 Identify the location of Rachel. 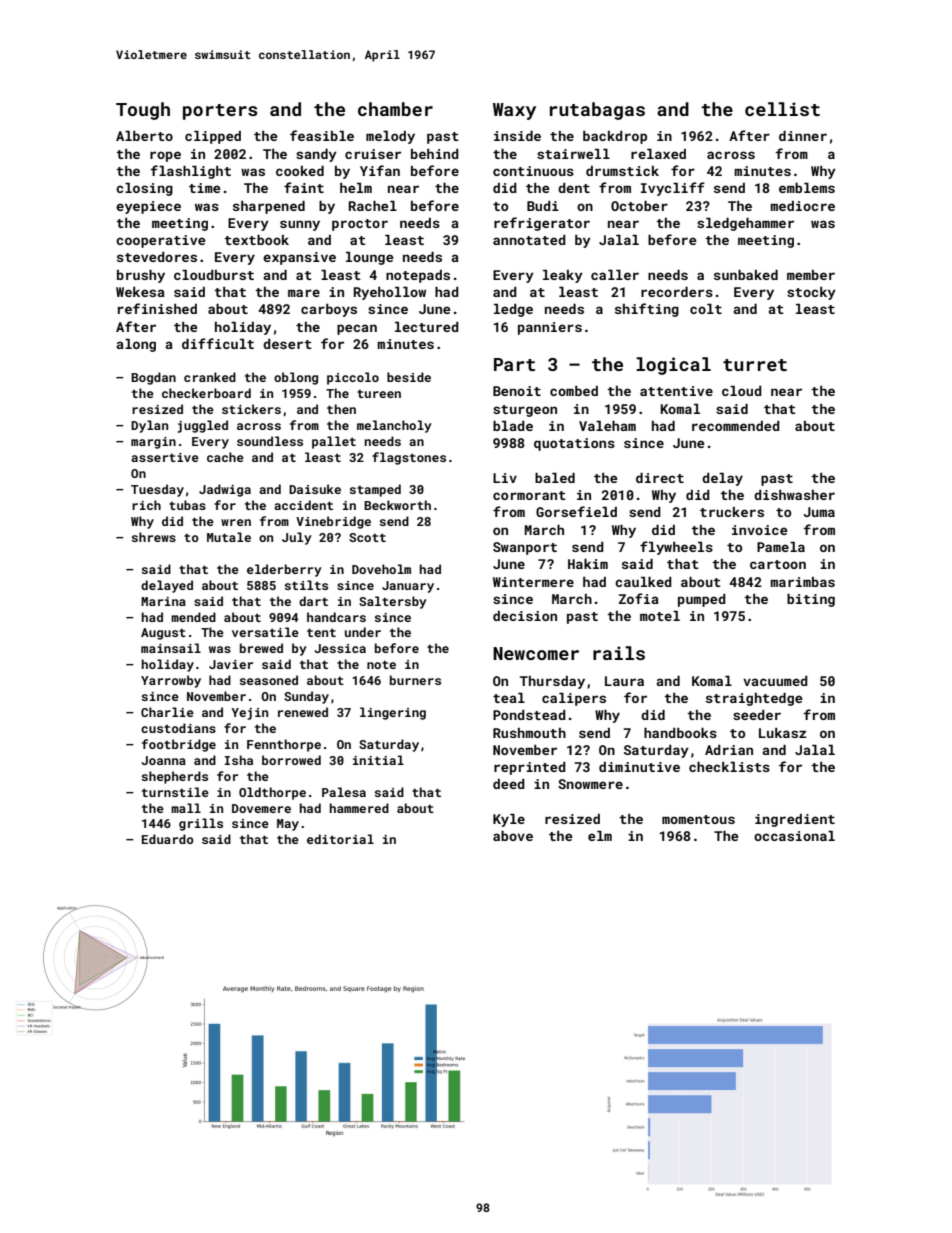
(373, 206).
